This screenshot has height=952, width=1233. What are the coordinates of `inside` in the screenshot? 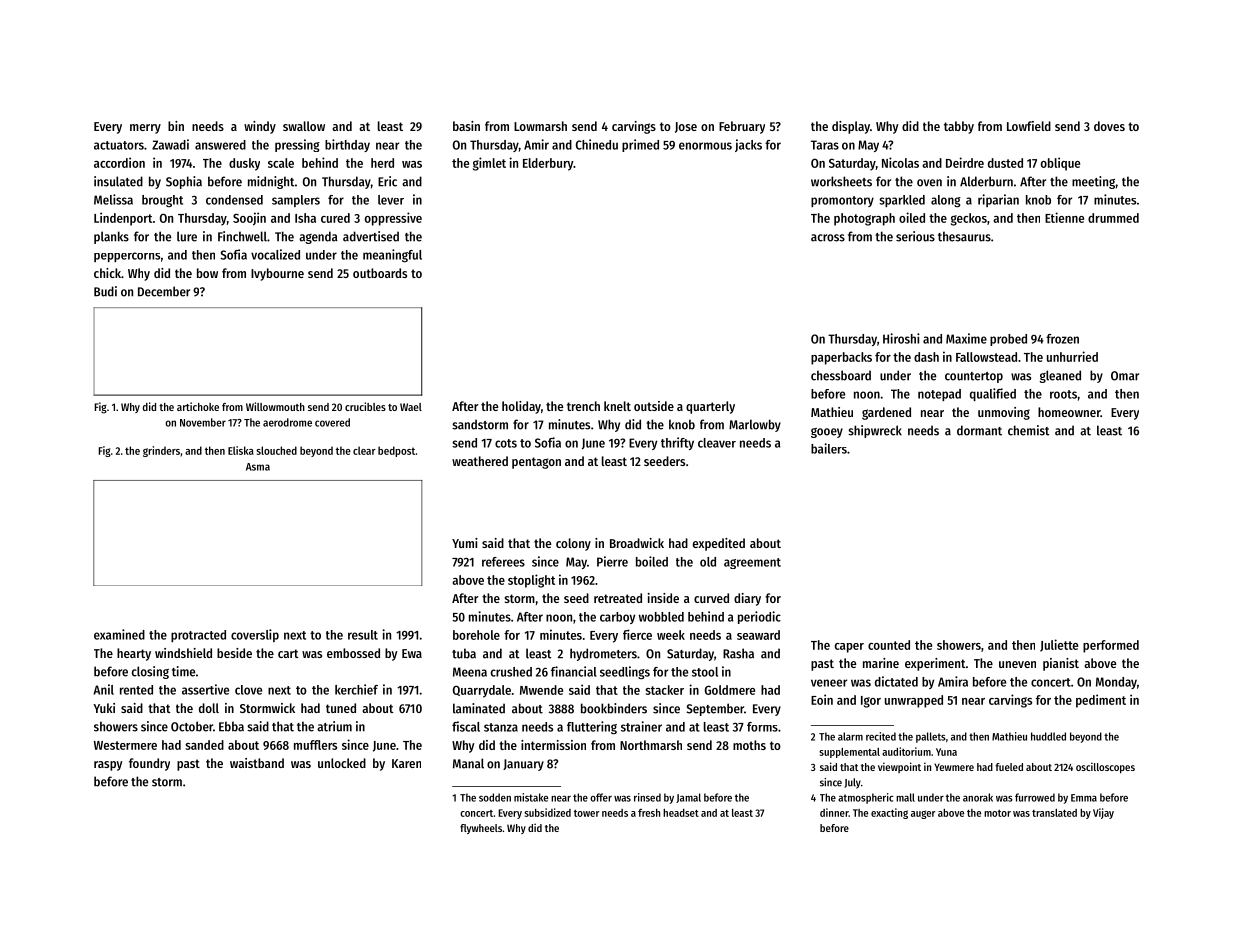 It's located at (663, 598).
